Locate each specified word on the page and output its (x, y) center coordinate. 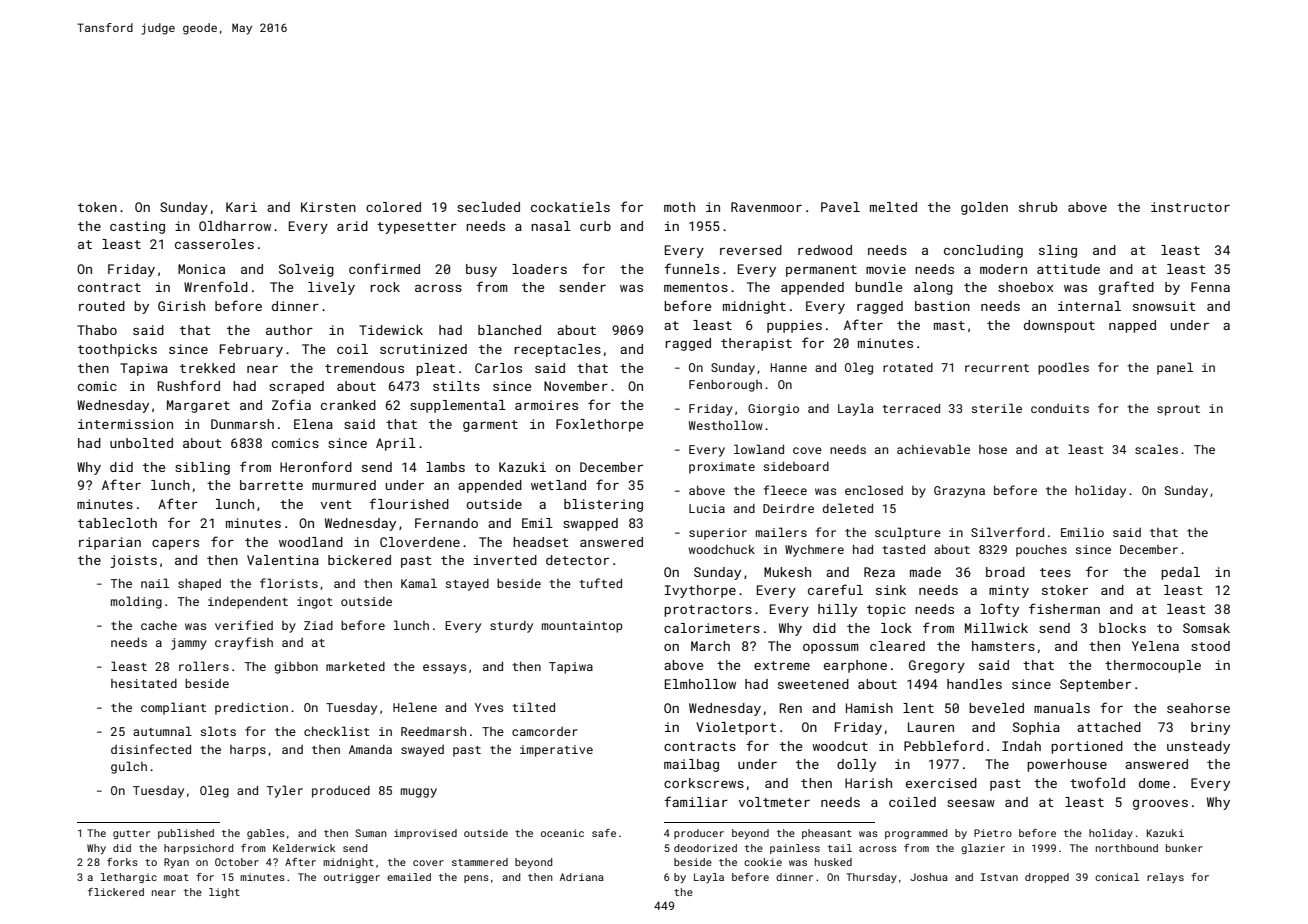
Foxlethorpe (599, 425)
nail (155, 583)
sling (1058, 251)
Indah (1021, 746)
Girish (181, 306)
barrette (271, 485)
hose (993, 449)
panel (1175, 368)
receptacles (557, 350)
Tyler (285, 791)
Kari (241, 207)
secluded (488, 207)
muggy (419, 793)
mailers (781, 532)
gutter (131, 834)
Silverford (1007, 532)
